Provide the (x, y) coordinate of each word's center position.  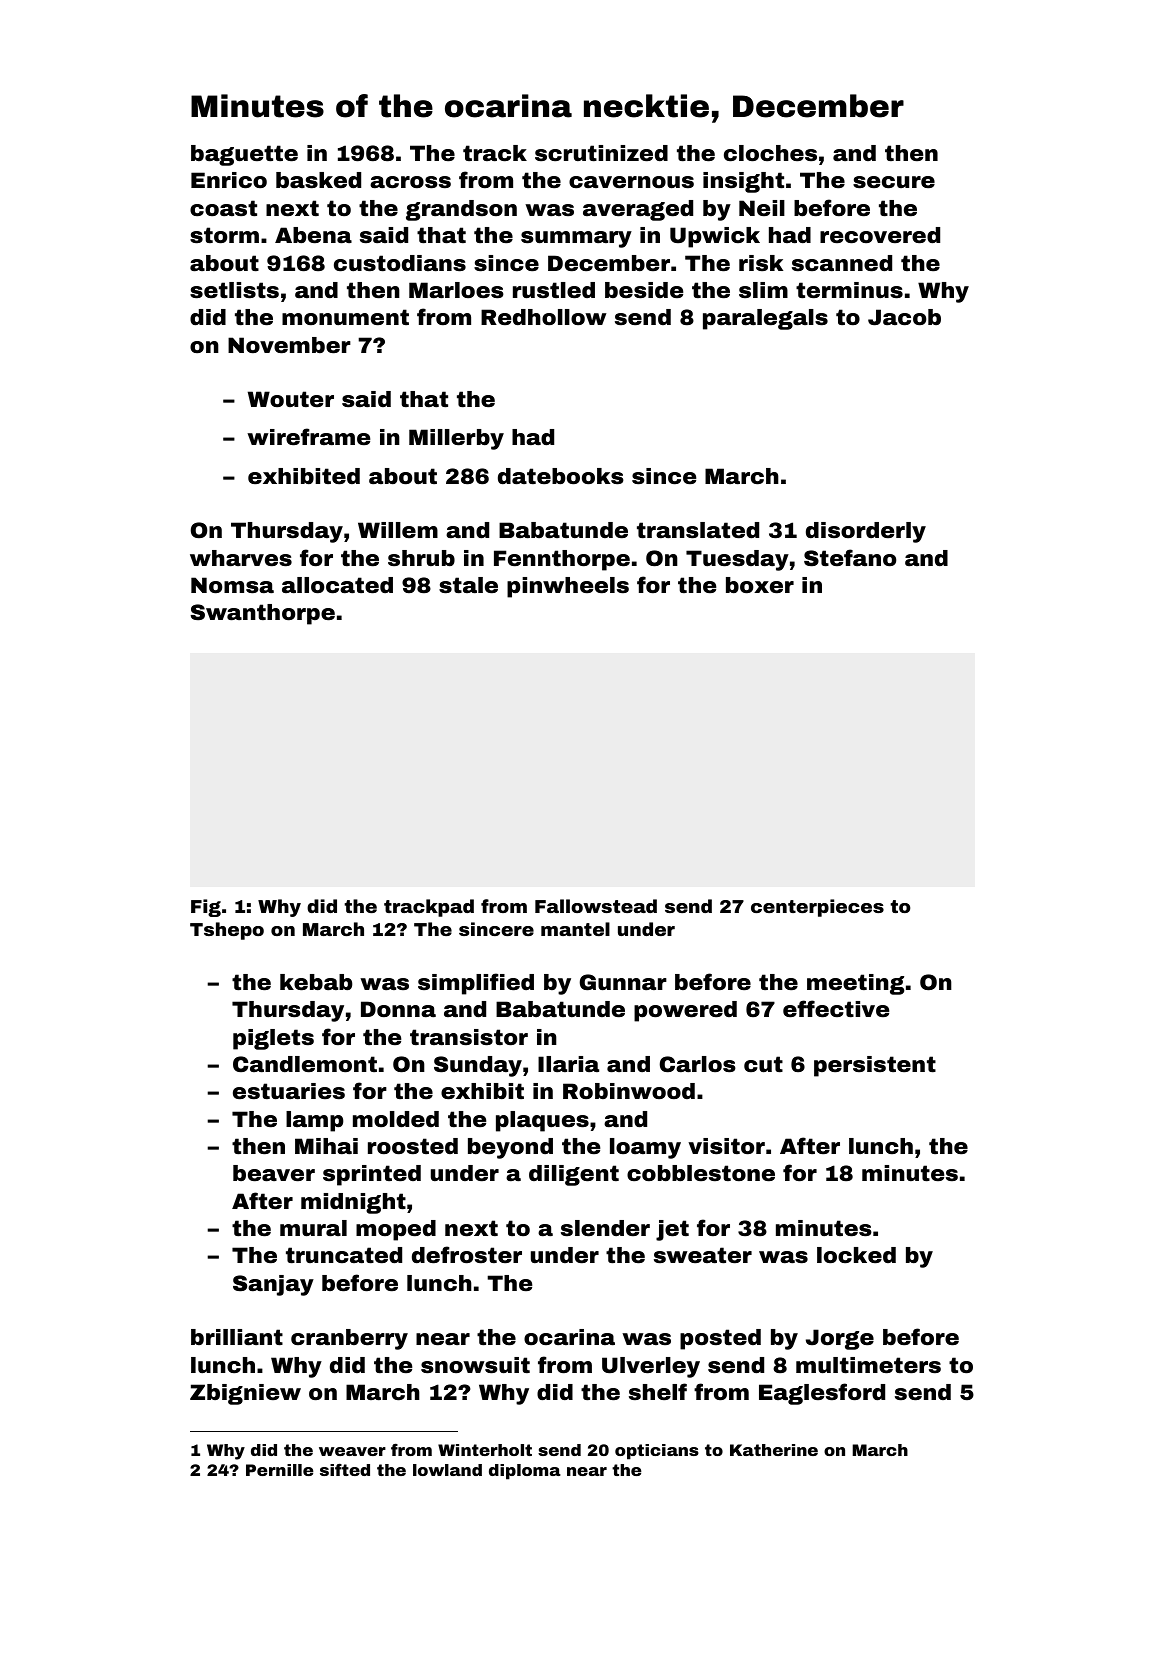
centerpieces (817, 908)
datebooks (561, 476)
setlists (234, 290)
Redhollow (543, 317)
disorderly (866, 532)
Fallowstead (596, 906)
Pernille (280, 1470)
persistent (875, 1066)
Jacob (904, 317)
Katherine (774, 1450)
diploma (525, 1472)
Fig (206, 908)
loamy (645, 1148)
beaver (274, 1173)
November (289, 345)
